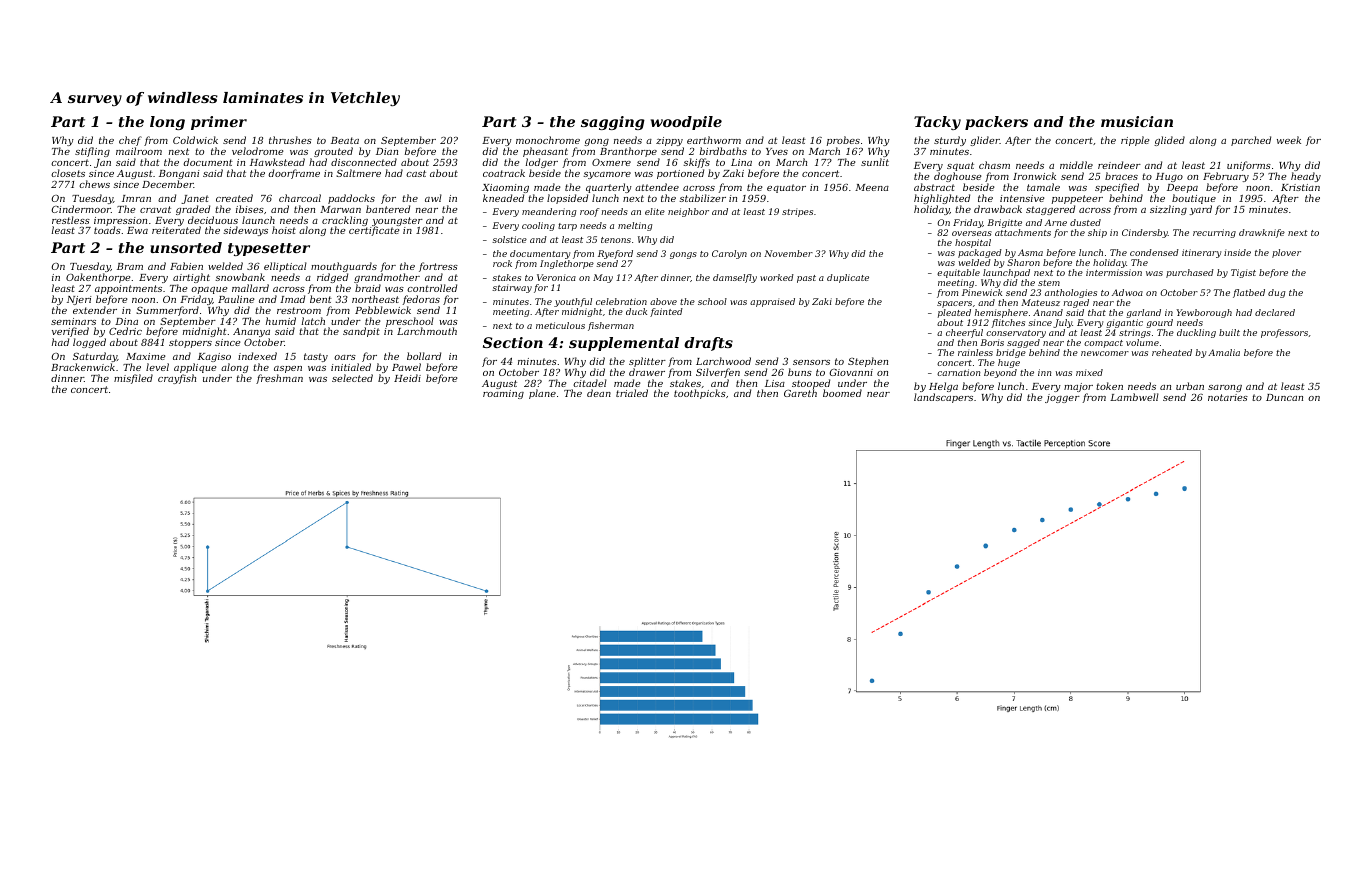 Image resolution: width=1372 pixels, height=887 pixels. What do you see at coordinates (1229, 332) in the document?
I see `built` at bounding box center [1229, 332].
